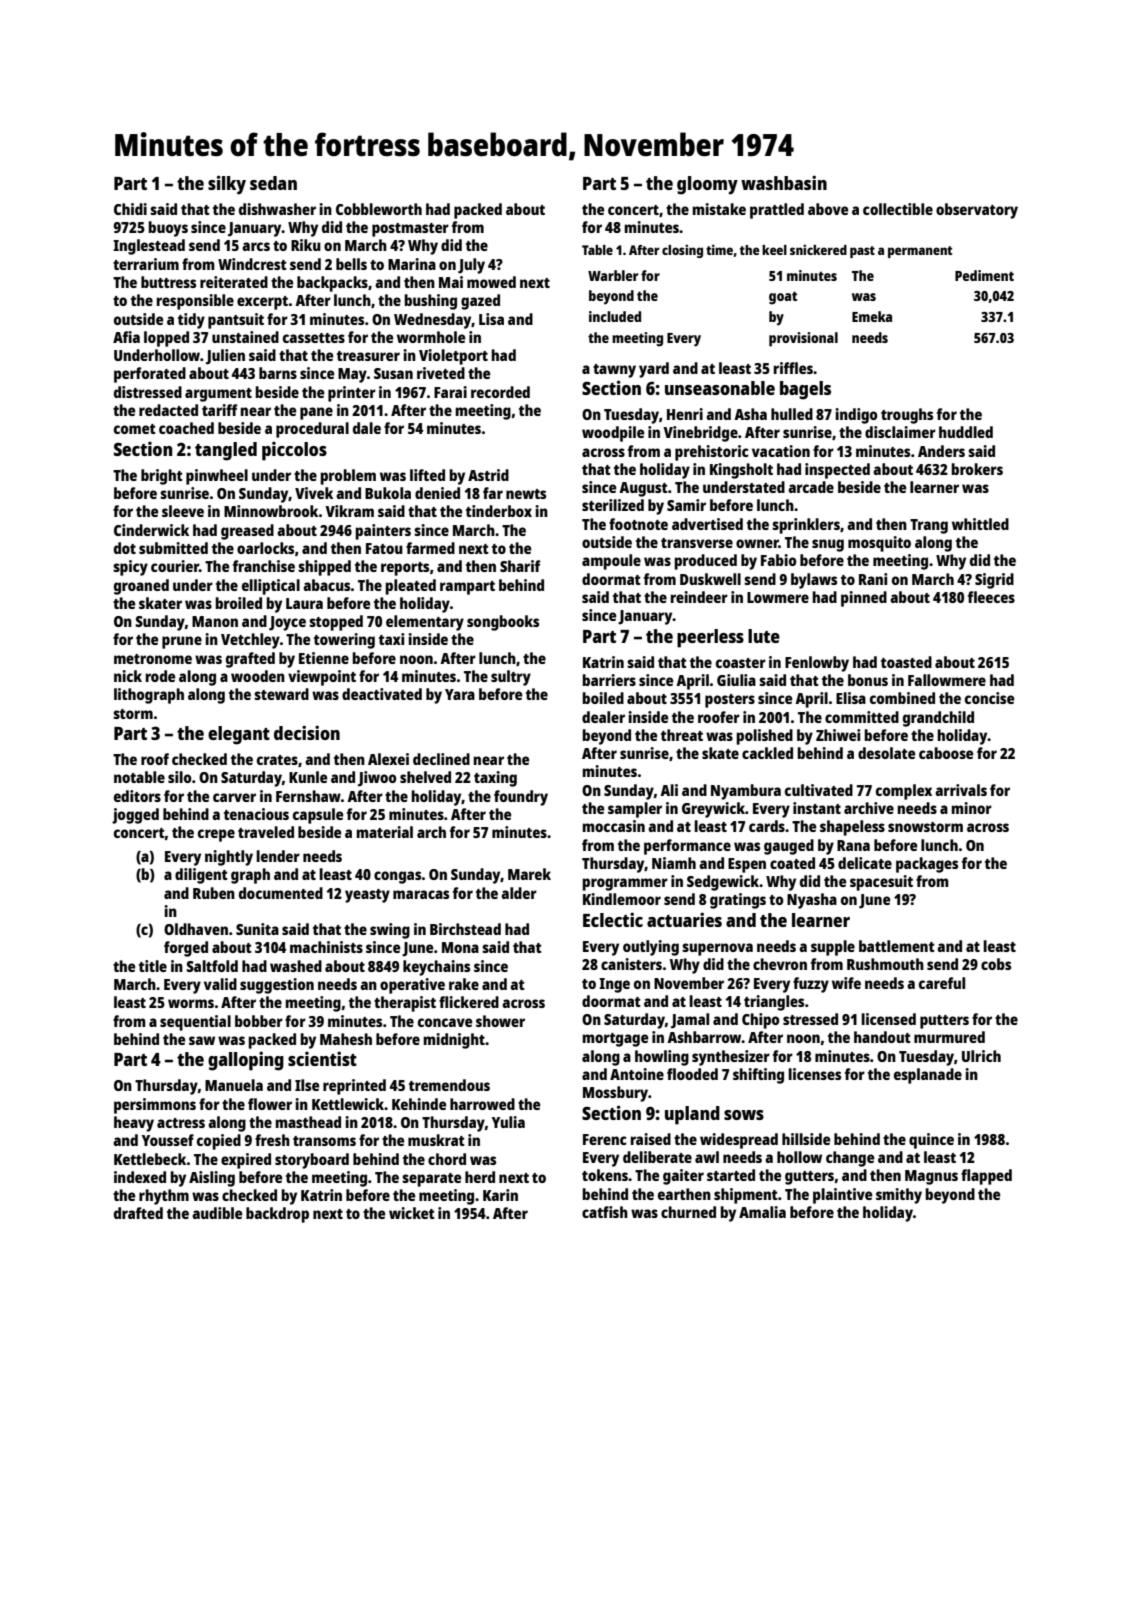 Image resolution: width=1134 pixels, height=1604 pixels. I want to click on Eclectic, so click(613, 919).
